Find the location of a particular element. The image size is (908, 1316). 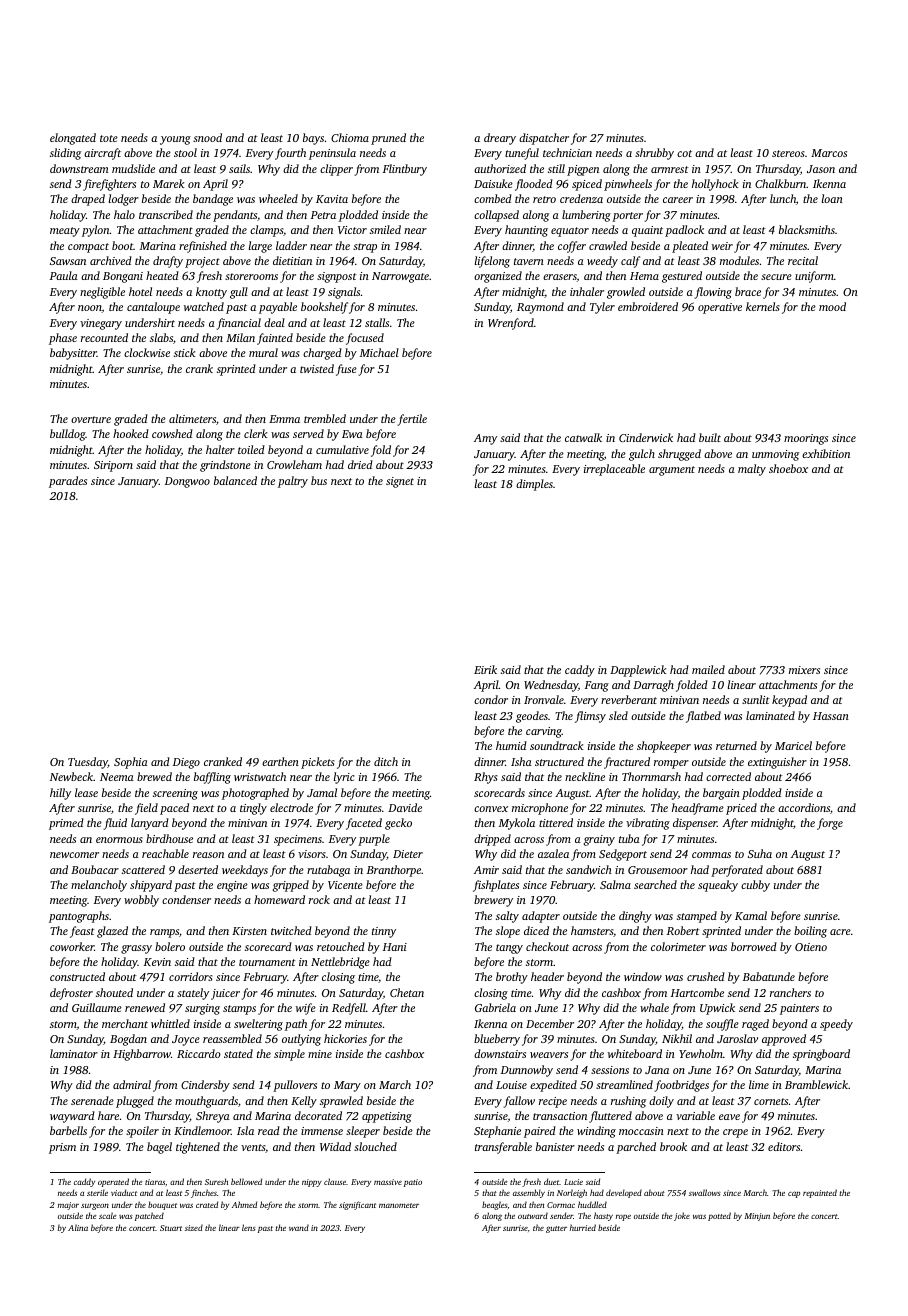

expedited is located at coordinates (553, 1086).
